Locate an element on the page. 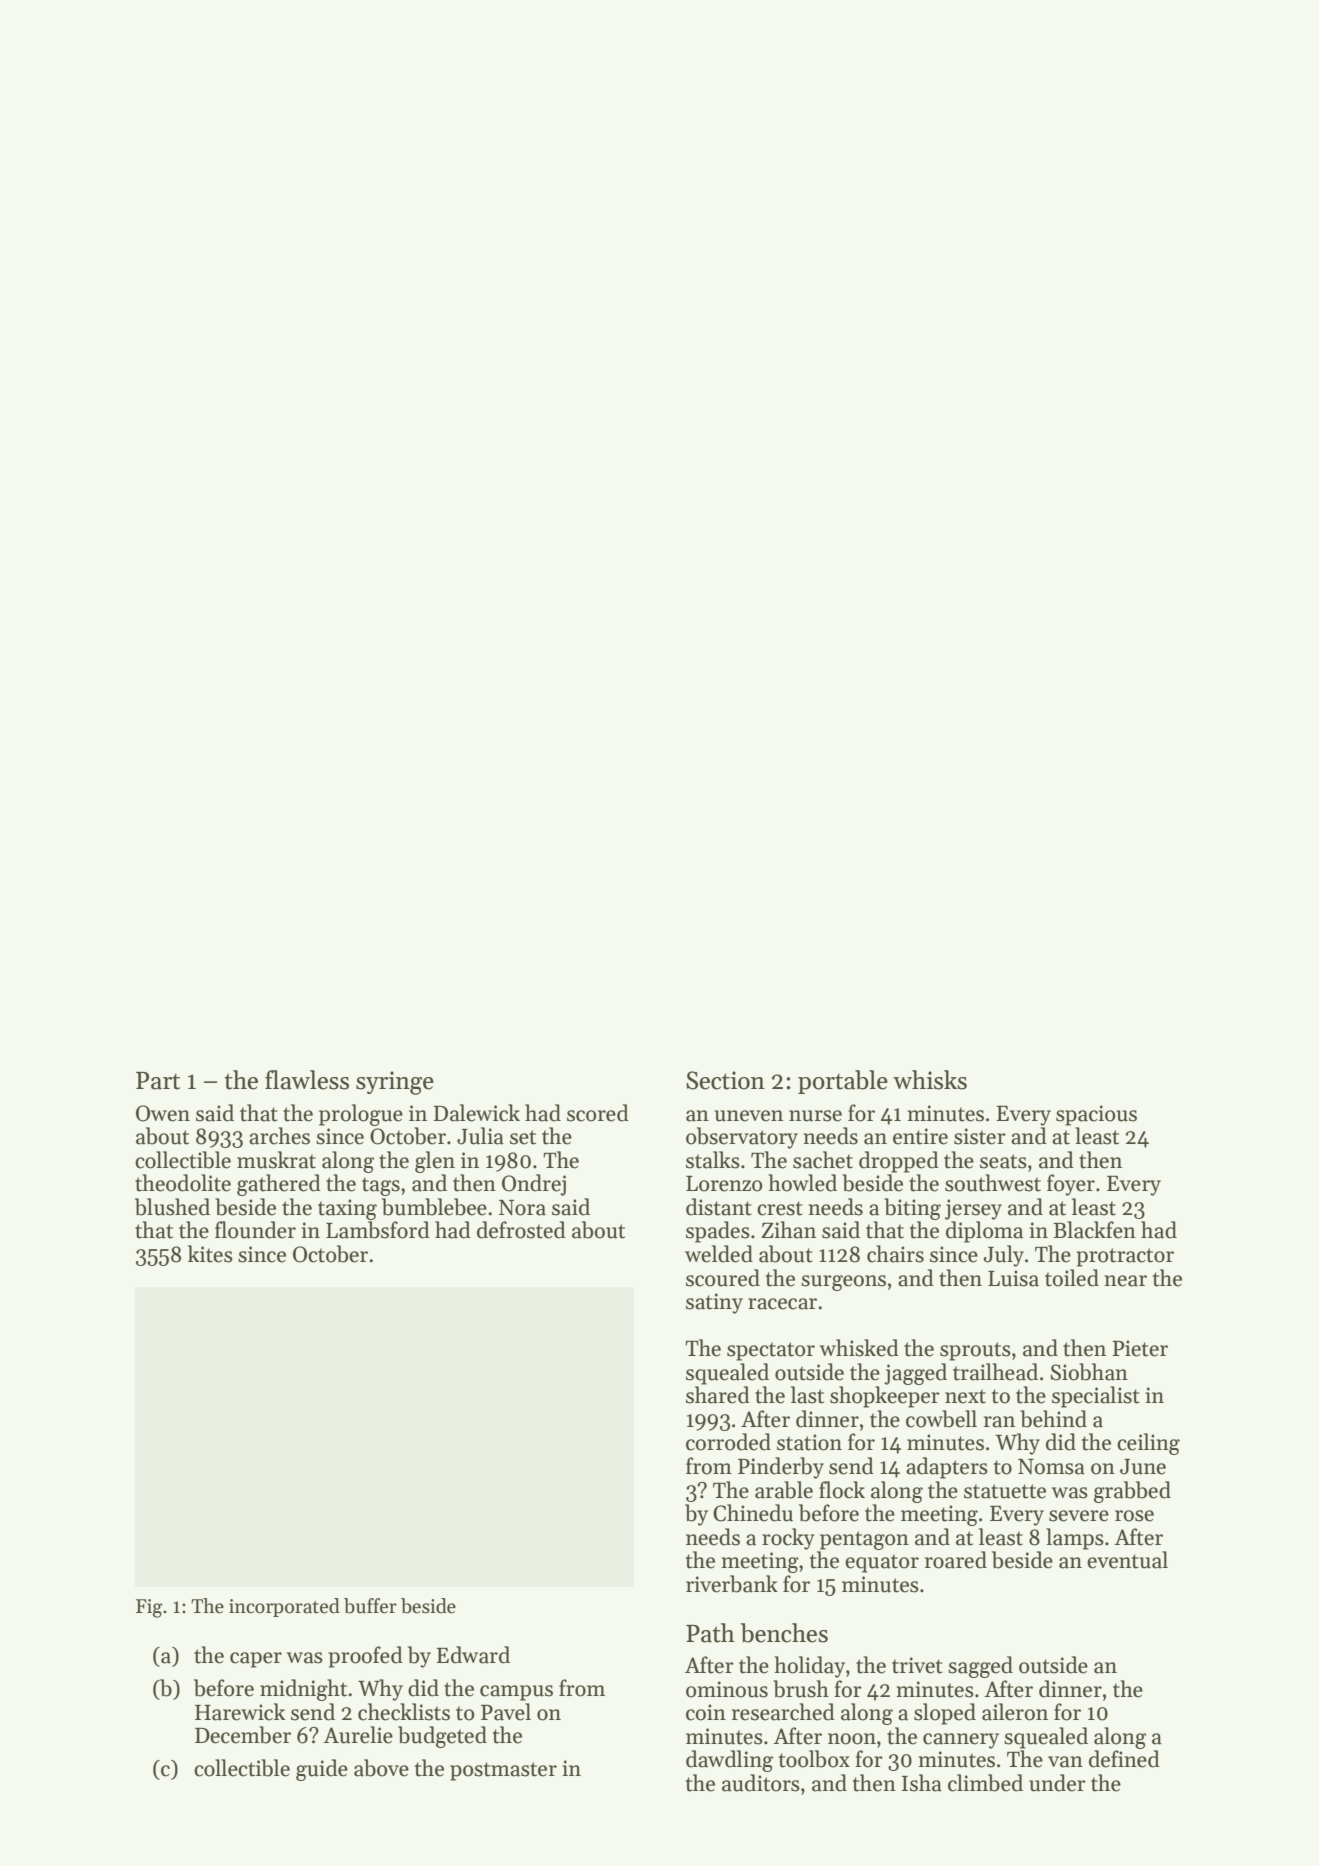 This image has width=1319, height=1866. corroded is located at coordinates (728, 1442).
